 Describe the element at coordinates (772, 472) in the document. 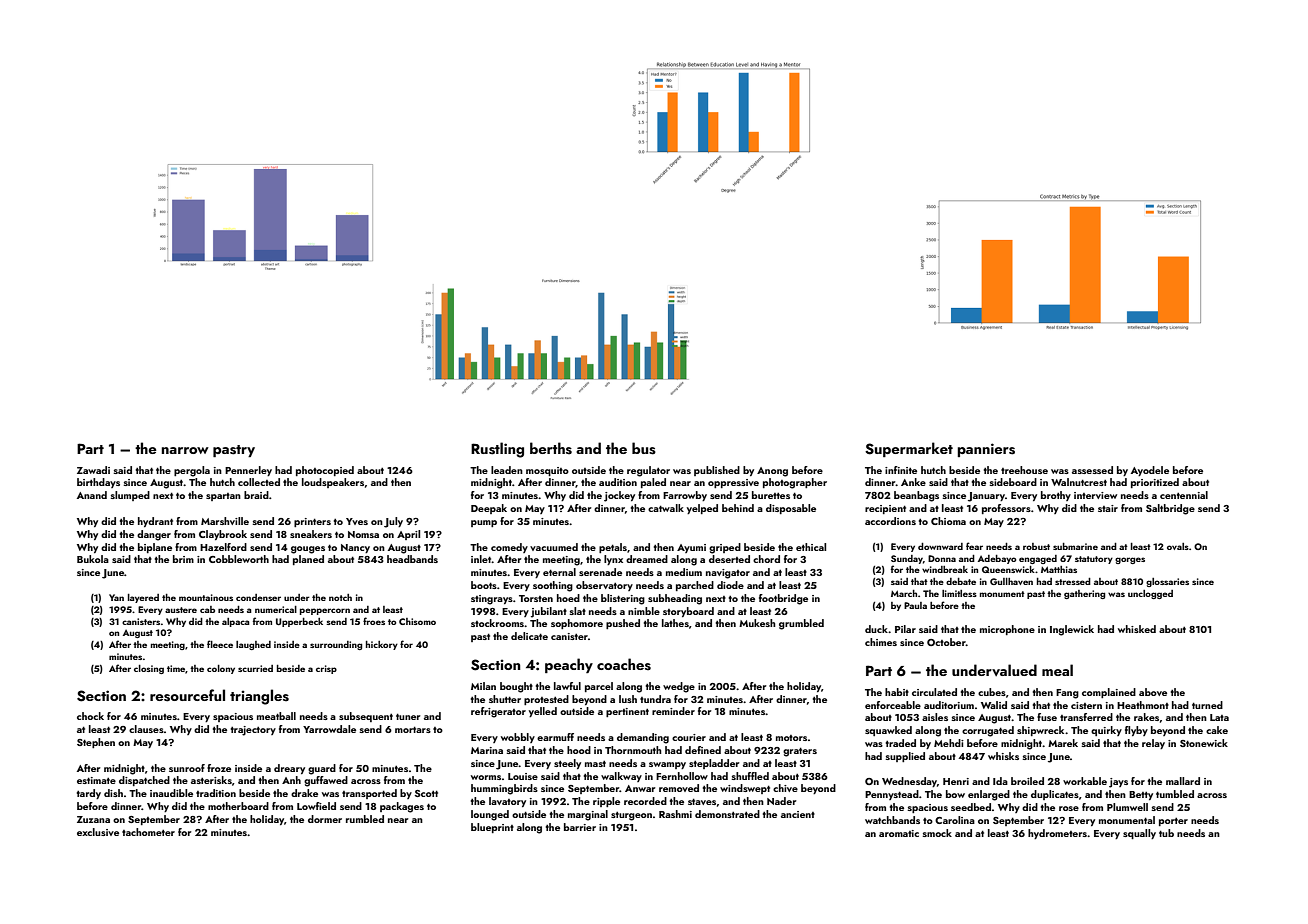

I see `Anong` at that location.
